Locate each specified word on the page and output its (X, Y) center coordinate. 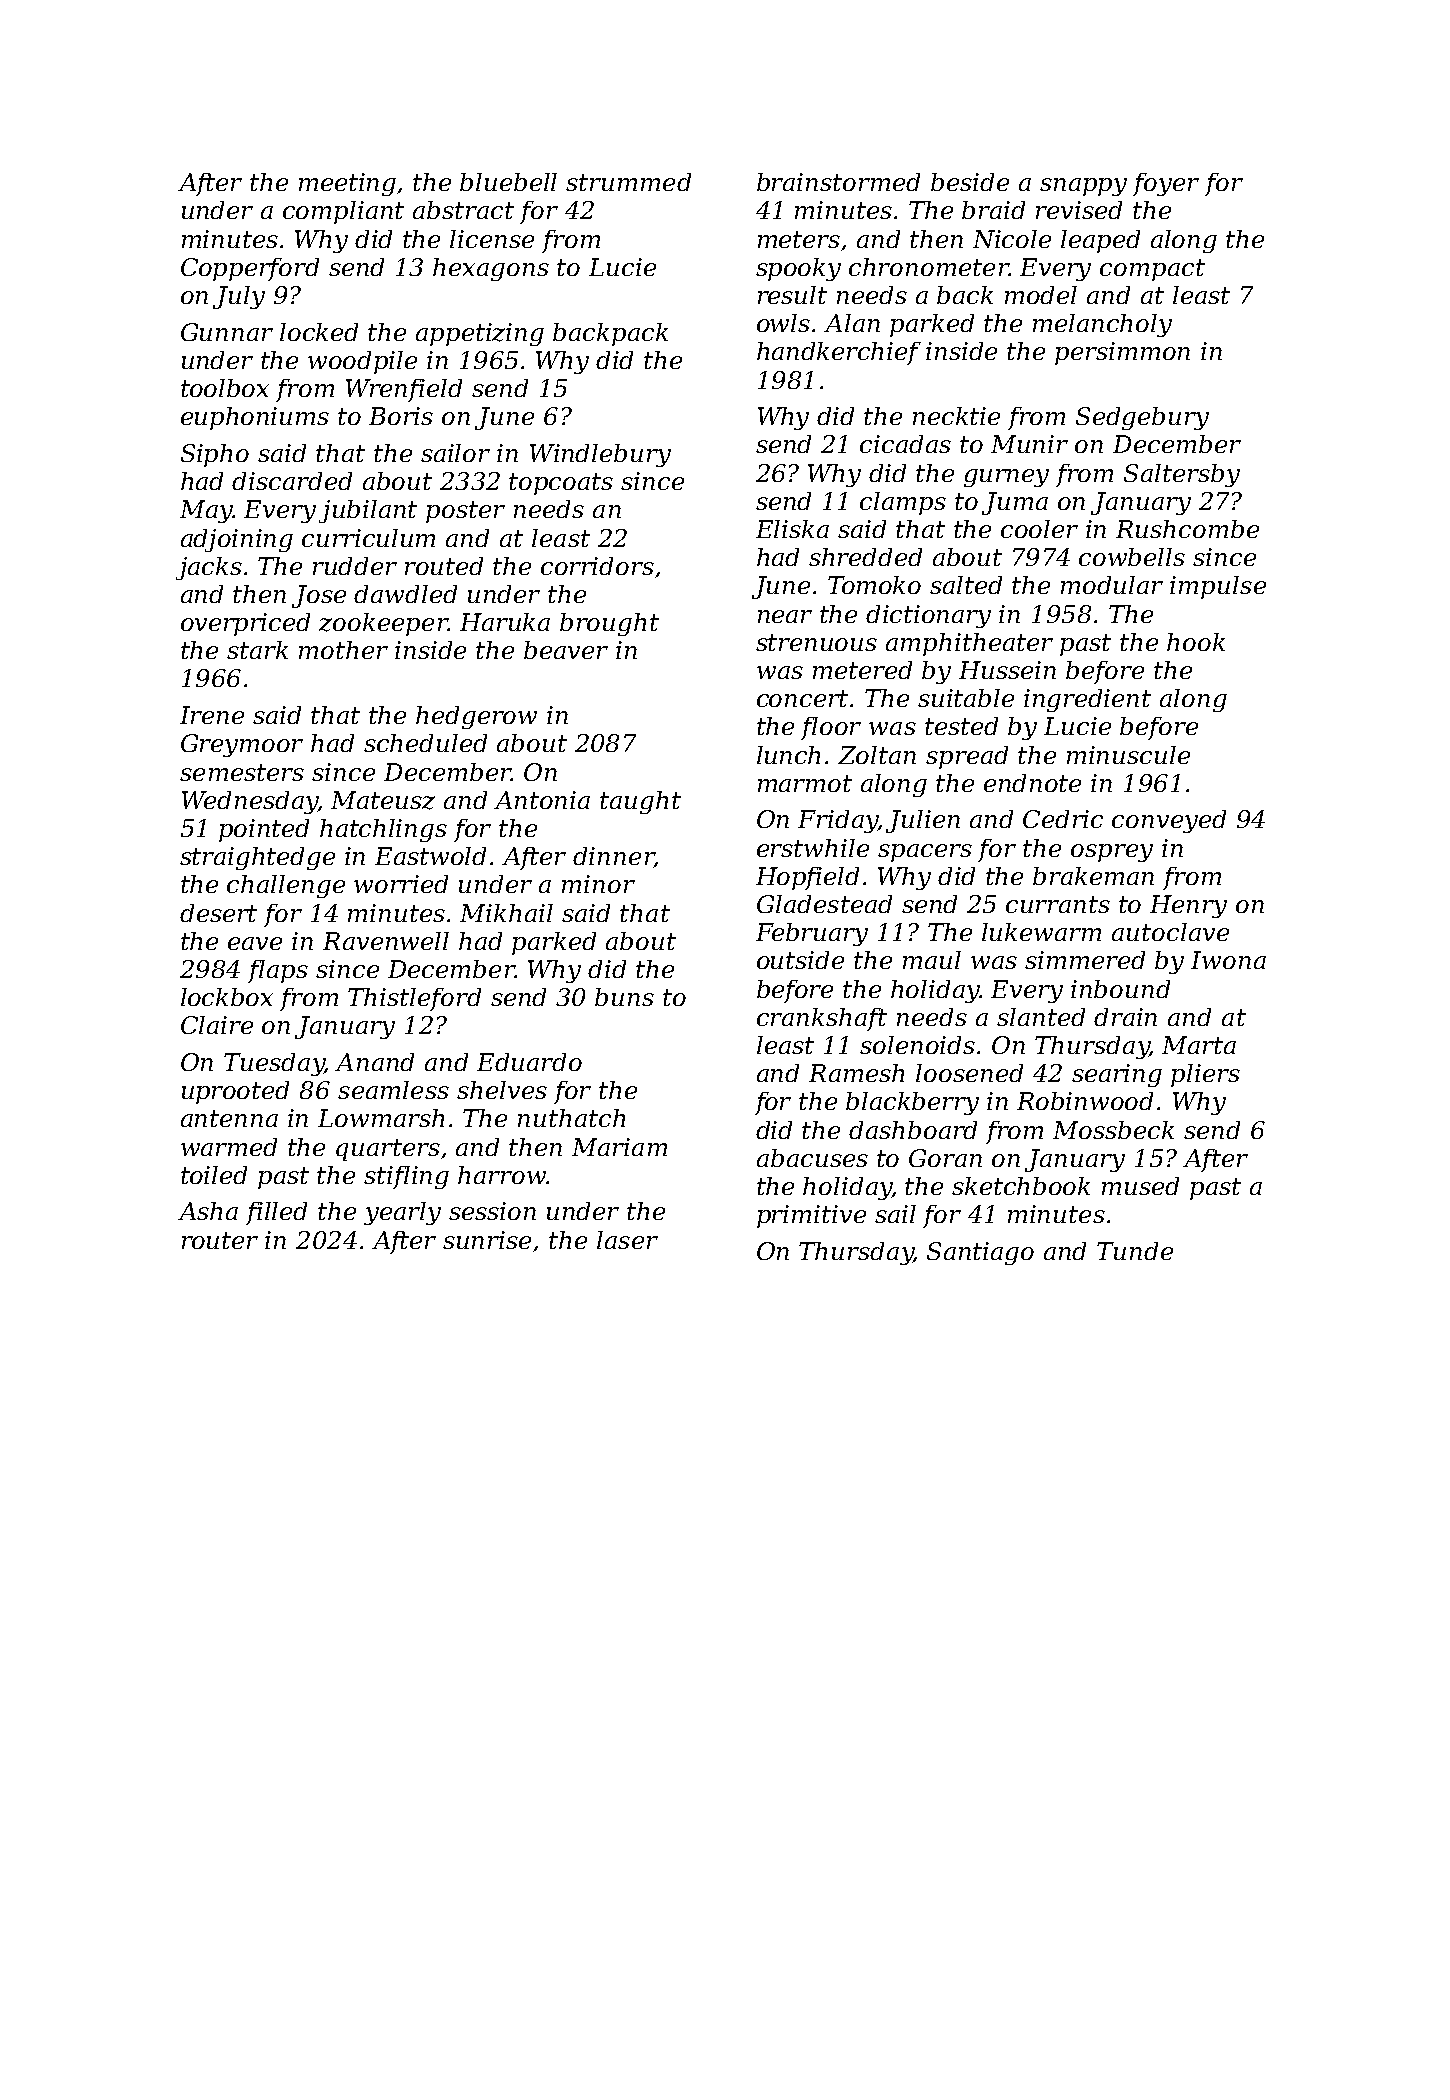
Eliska (792, 529)
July (239, 297)
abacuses (812, 1158)
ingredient (1087, 700)
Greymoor (242, 745)
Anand (374, 1062)
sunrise (487, 1240)
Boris (401, 416)
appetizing (480, 334)
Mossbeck (1113, 1130)
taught (640, 802)
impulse (1218, 587)
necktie (956, 416)
